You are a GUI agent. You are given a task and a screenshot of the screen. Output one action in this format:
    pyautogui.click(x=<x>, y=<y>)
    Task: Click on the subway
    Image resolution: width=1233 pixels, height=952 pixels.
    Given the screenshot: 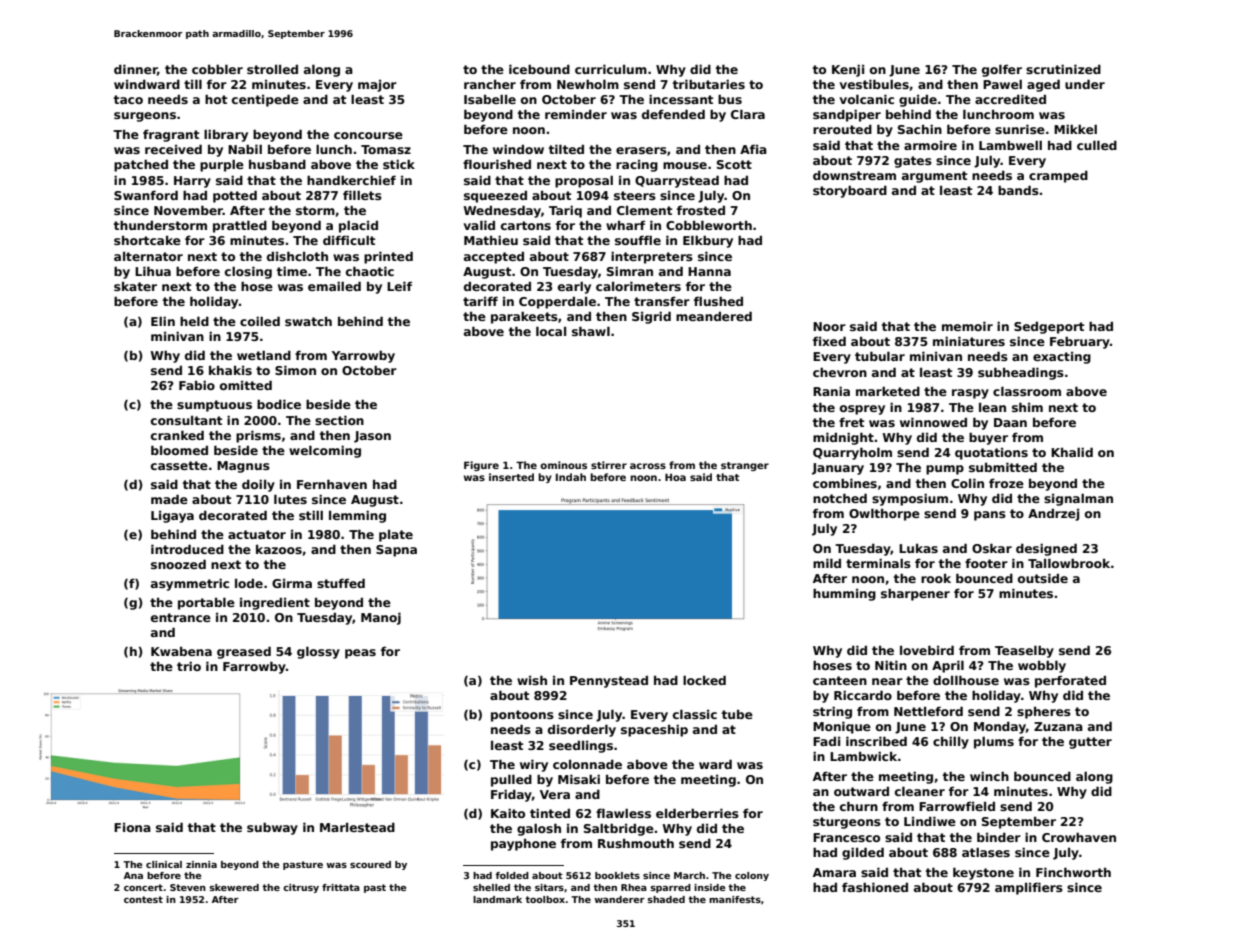 What is the action you would take?
    pyautogui.click(x=272, y=828)
